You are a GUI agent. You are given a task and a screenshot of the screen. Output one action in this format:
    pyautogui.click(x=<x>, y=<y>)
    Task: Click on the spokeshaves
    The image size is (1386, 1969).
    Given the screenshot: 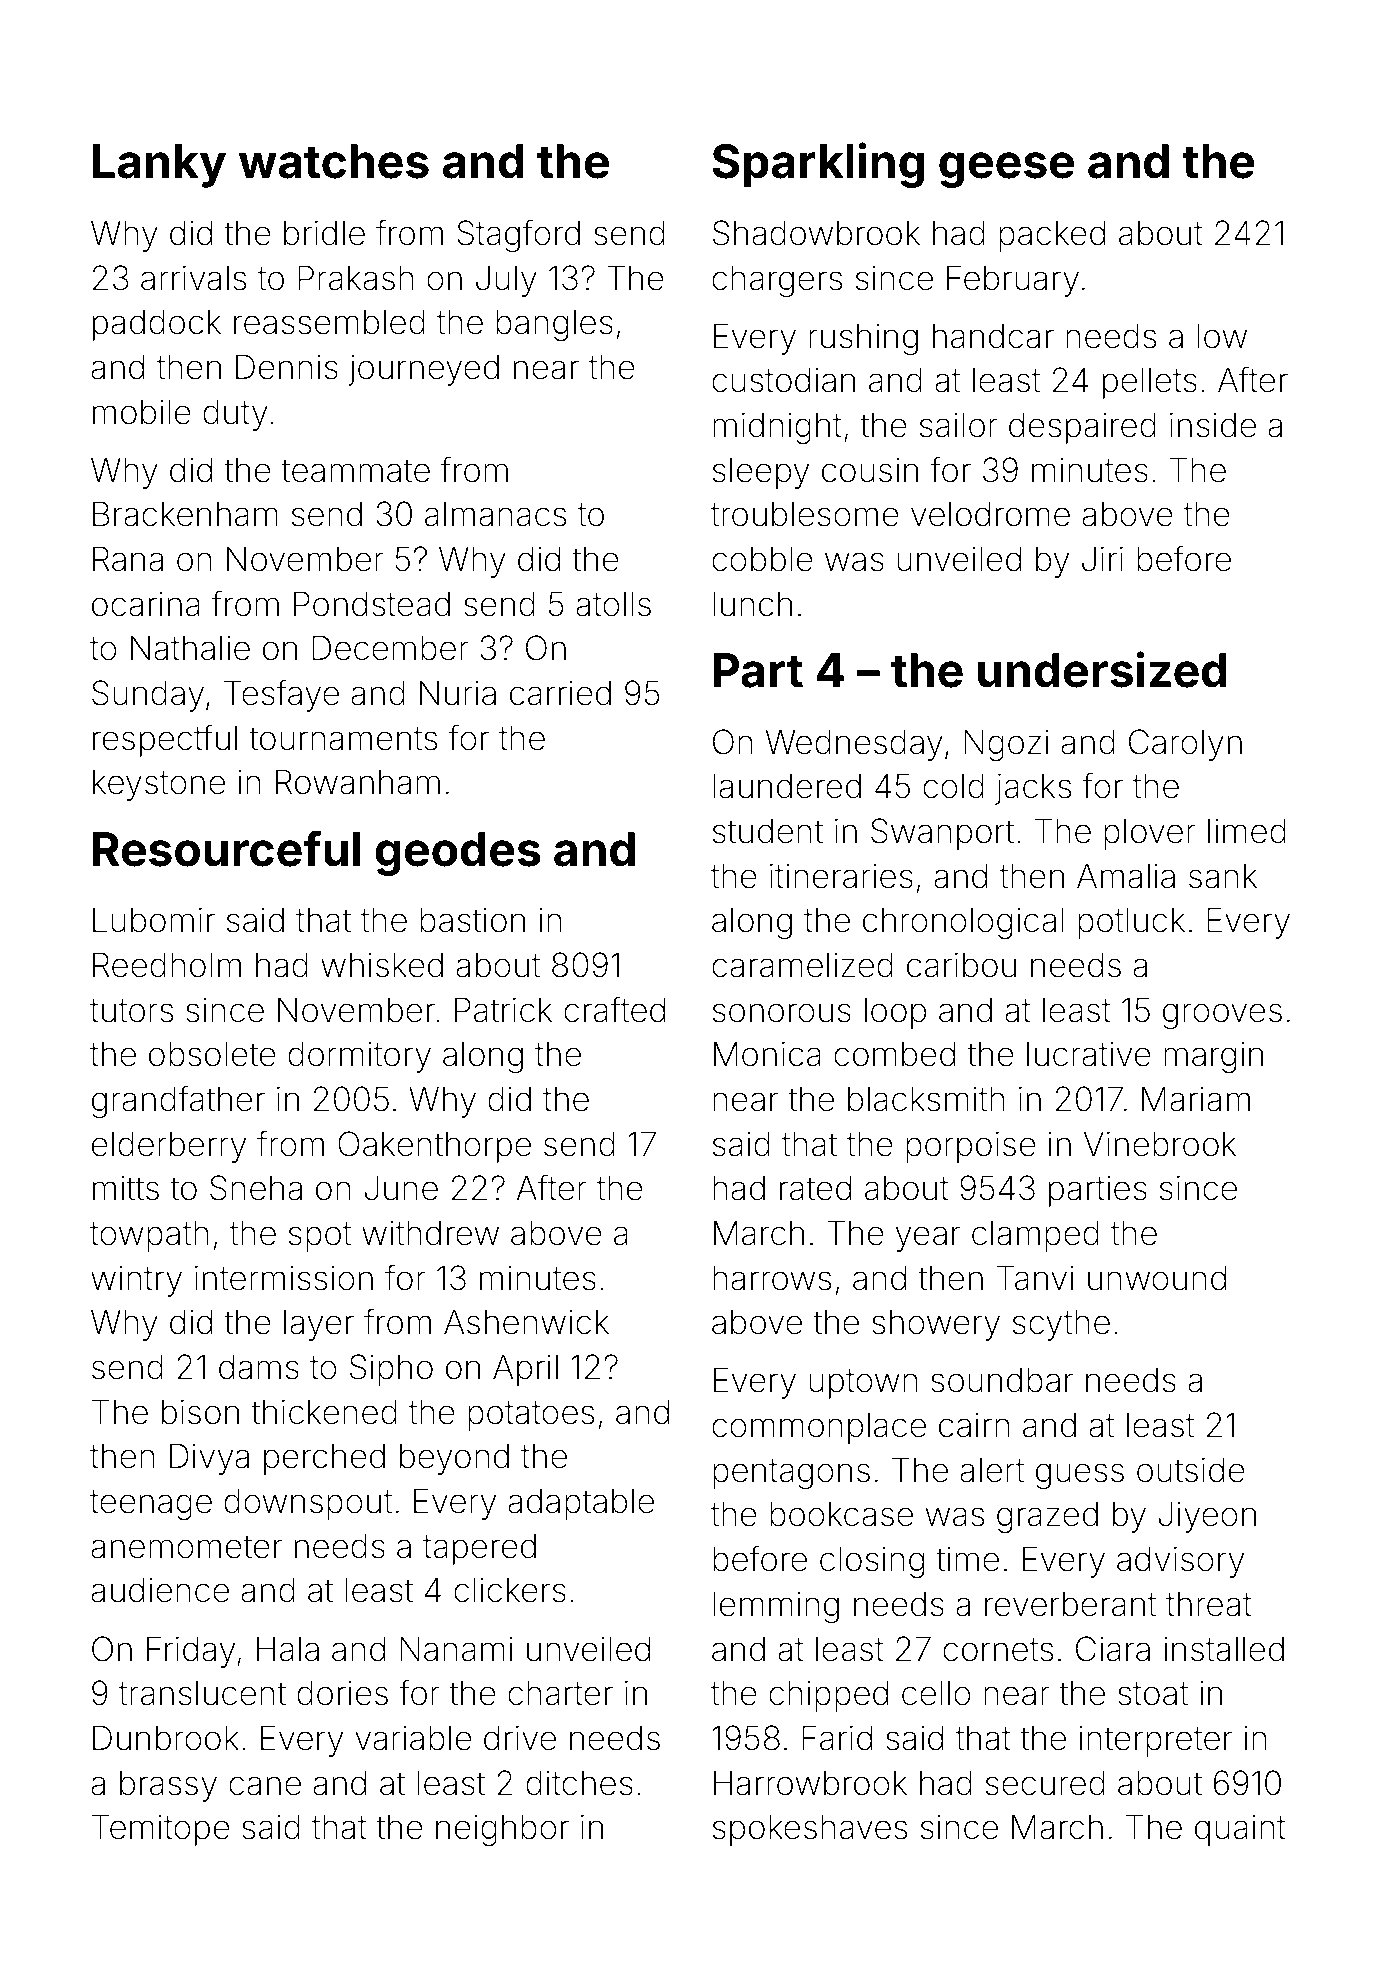 What is the action you would take?
    pyautogui.click(x=810, y=1830)
